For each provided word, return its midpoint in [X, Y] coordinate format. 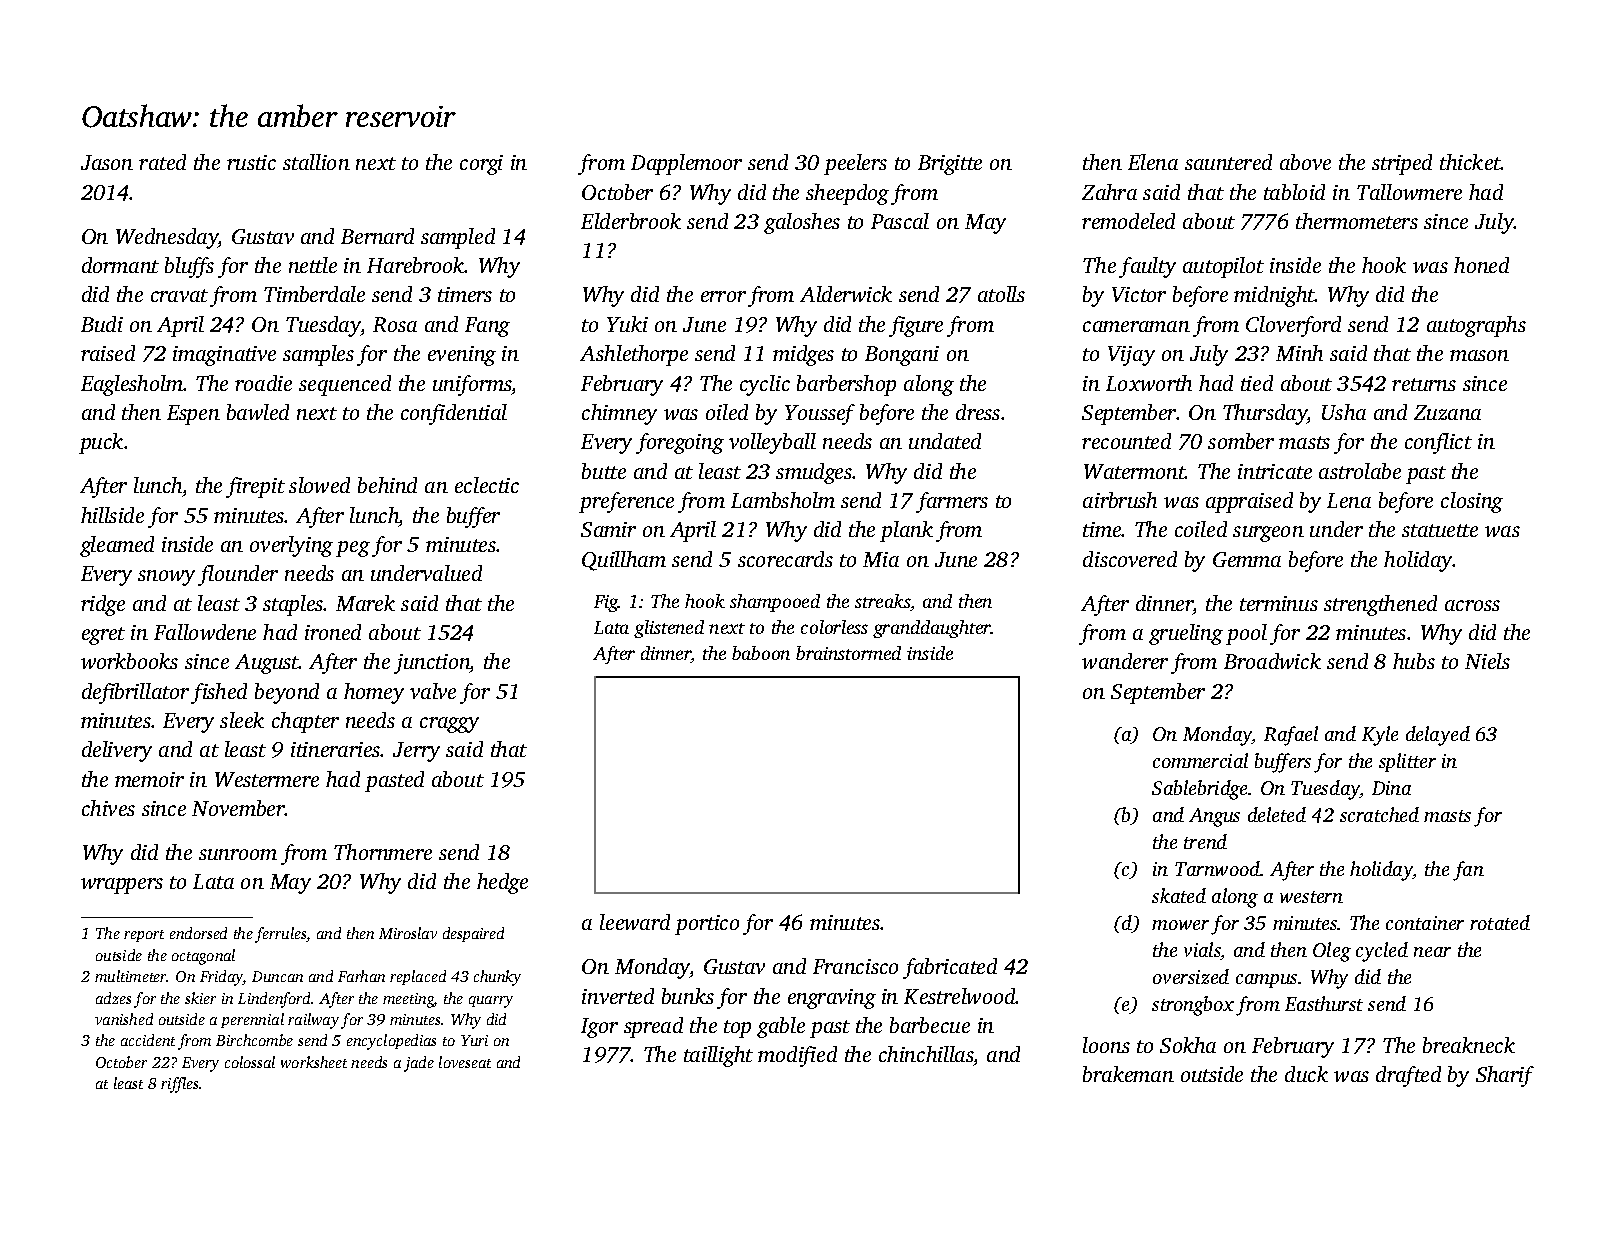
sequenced [345, 385]
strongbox [1193, 1006]
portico [707, 925]
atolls [1001, 294]
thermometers [1357, 221]
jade [419, 1064]
